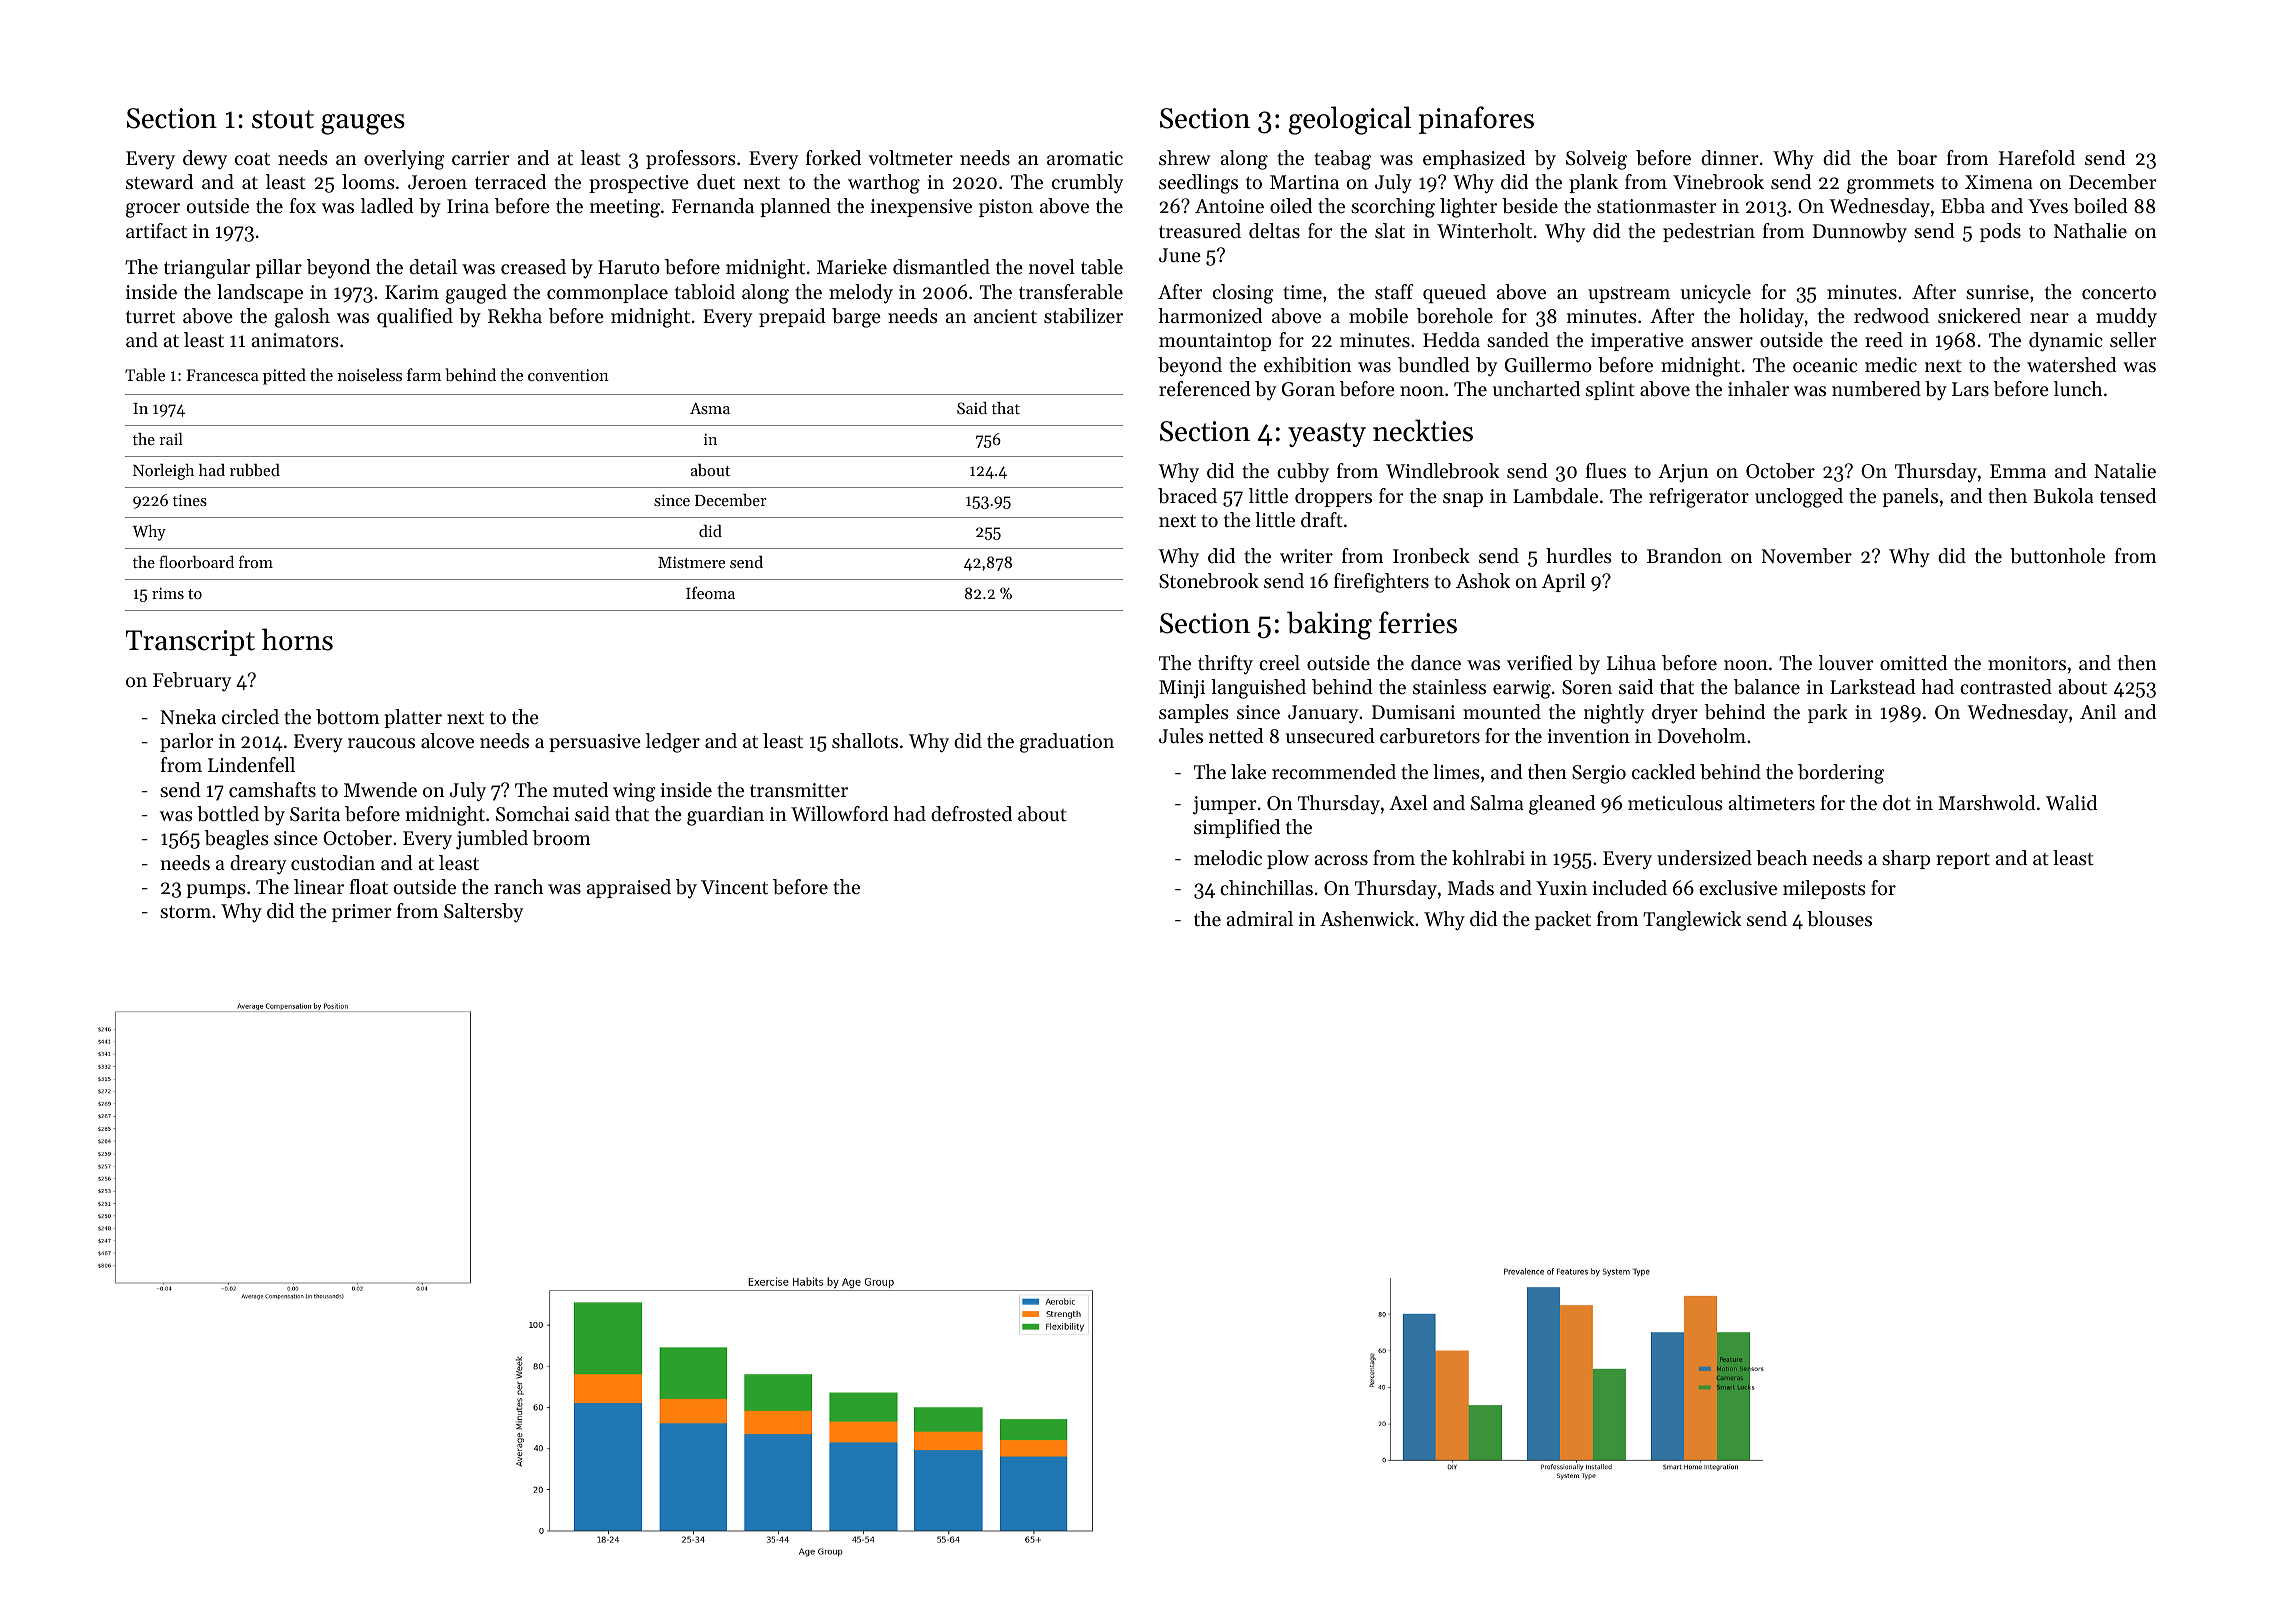  I want to click on jumbled, so click(492, 840).
